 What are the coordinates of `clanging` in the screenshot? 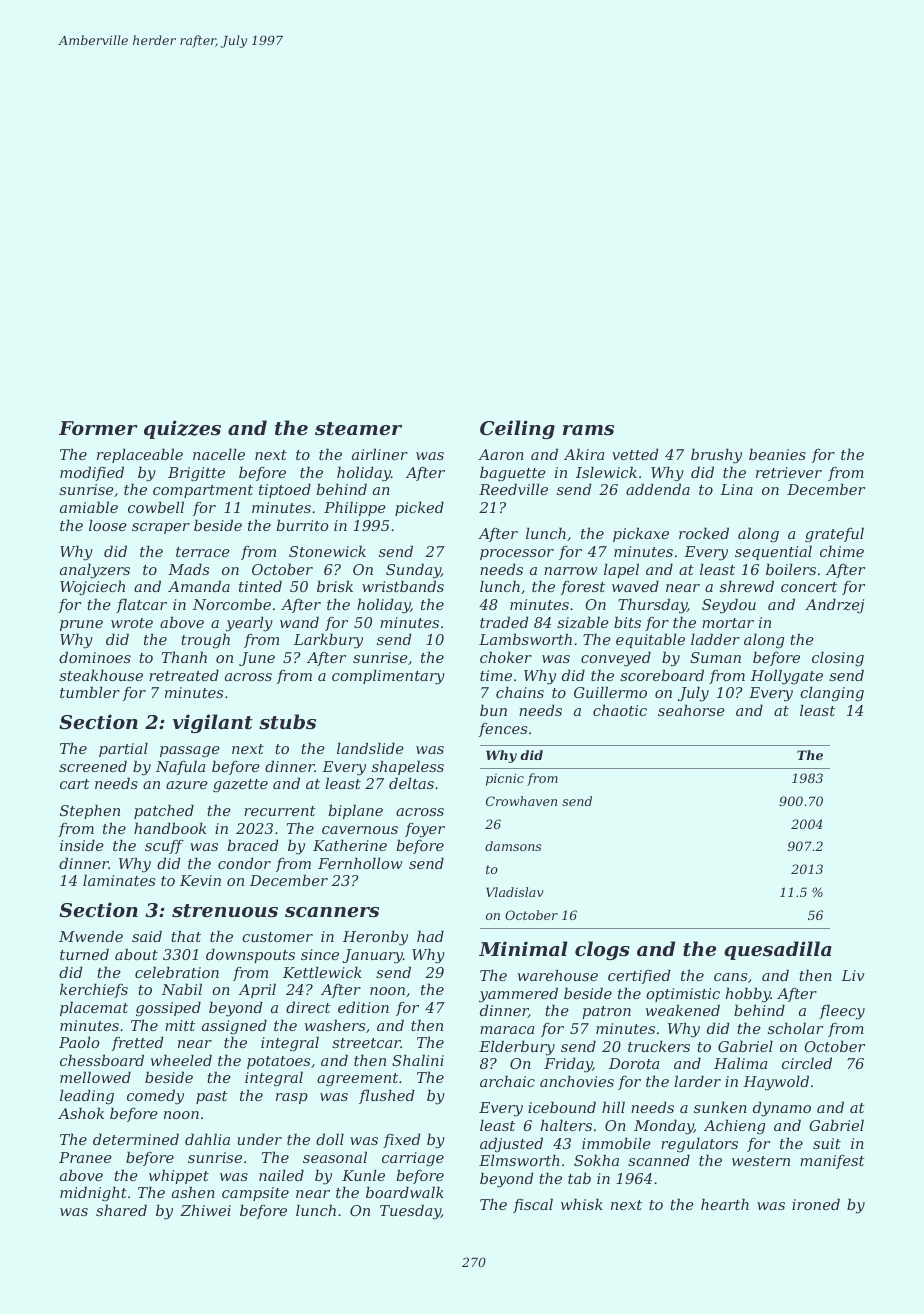 It's located at (832, 694).
